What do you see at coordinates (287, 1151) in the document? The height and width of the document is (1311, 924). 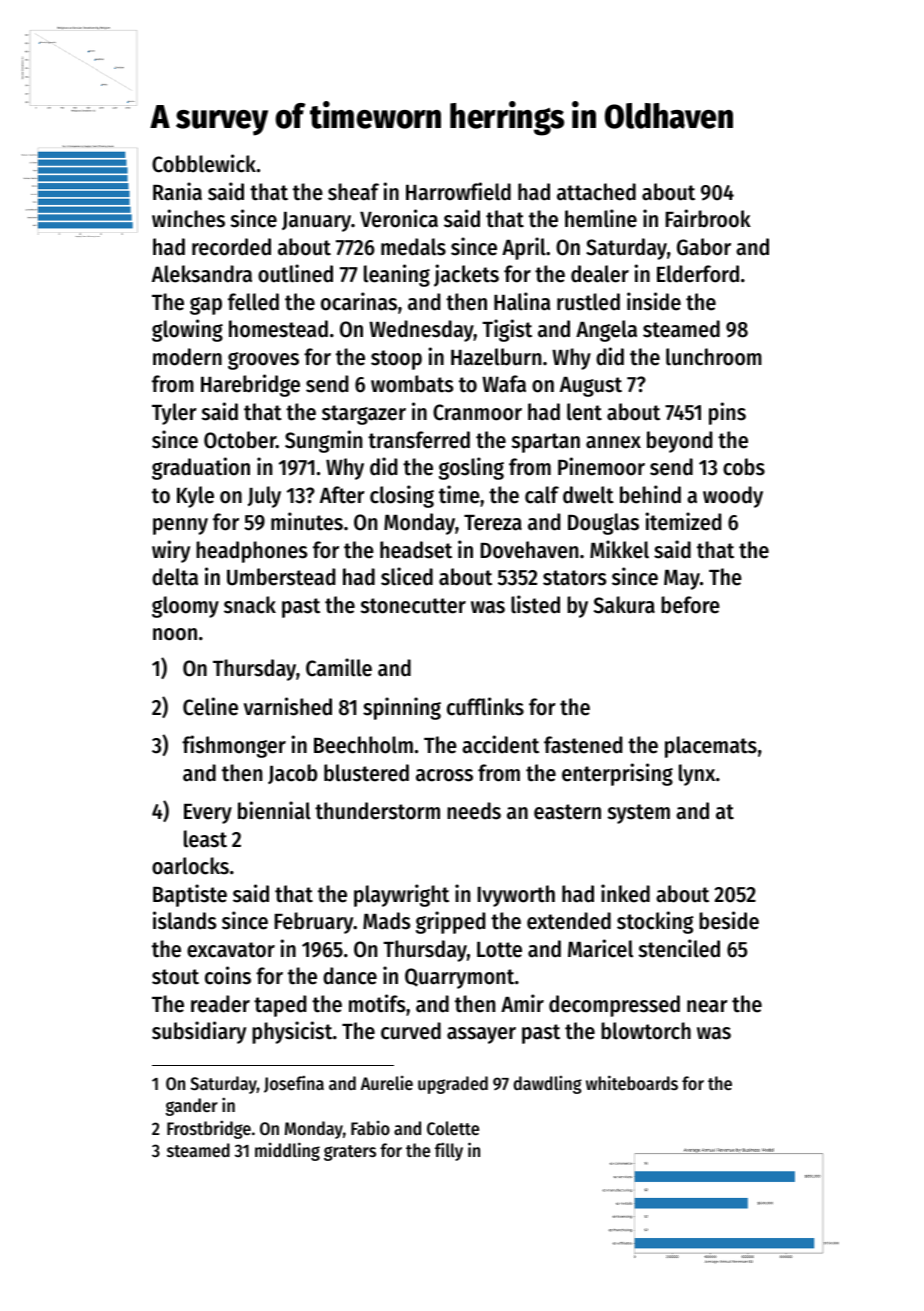 I see `middling` at bounding box center [287, 1151].
